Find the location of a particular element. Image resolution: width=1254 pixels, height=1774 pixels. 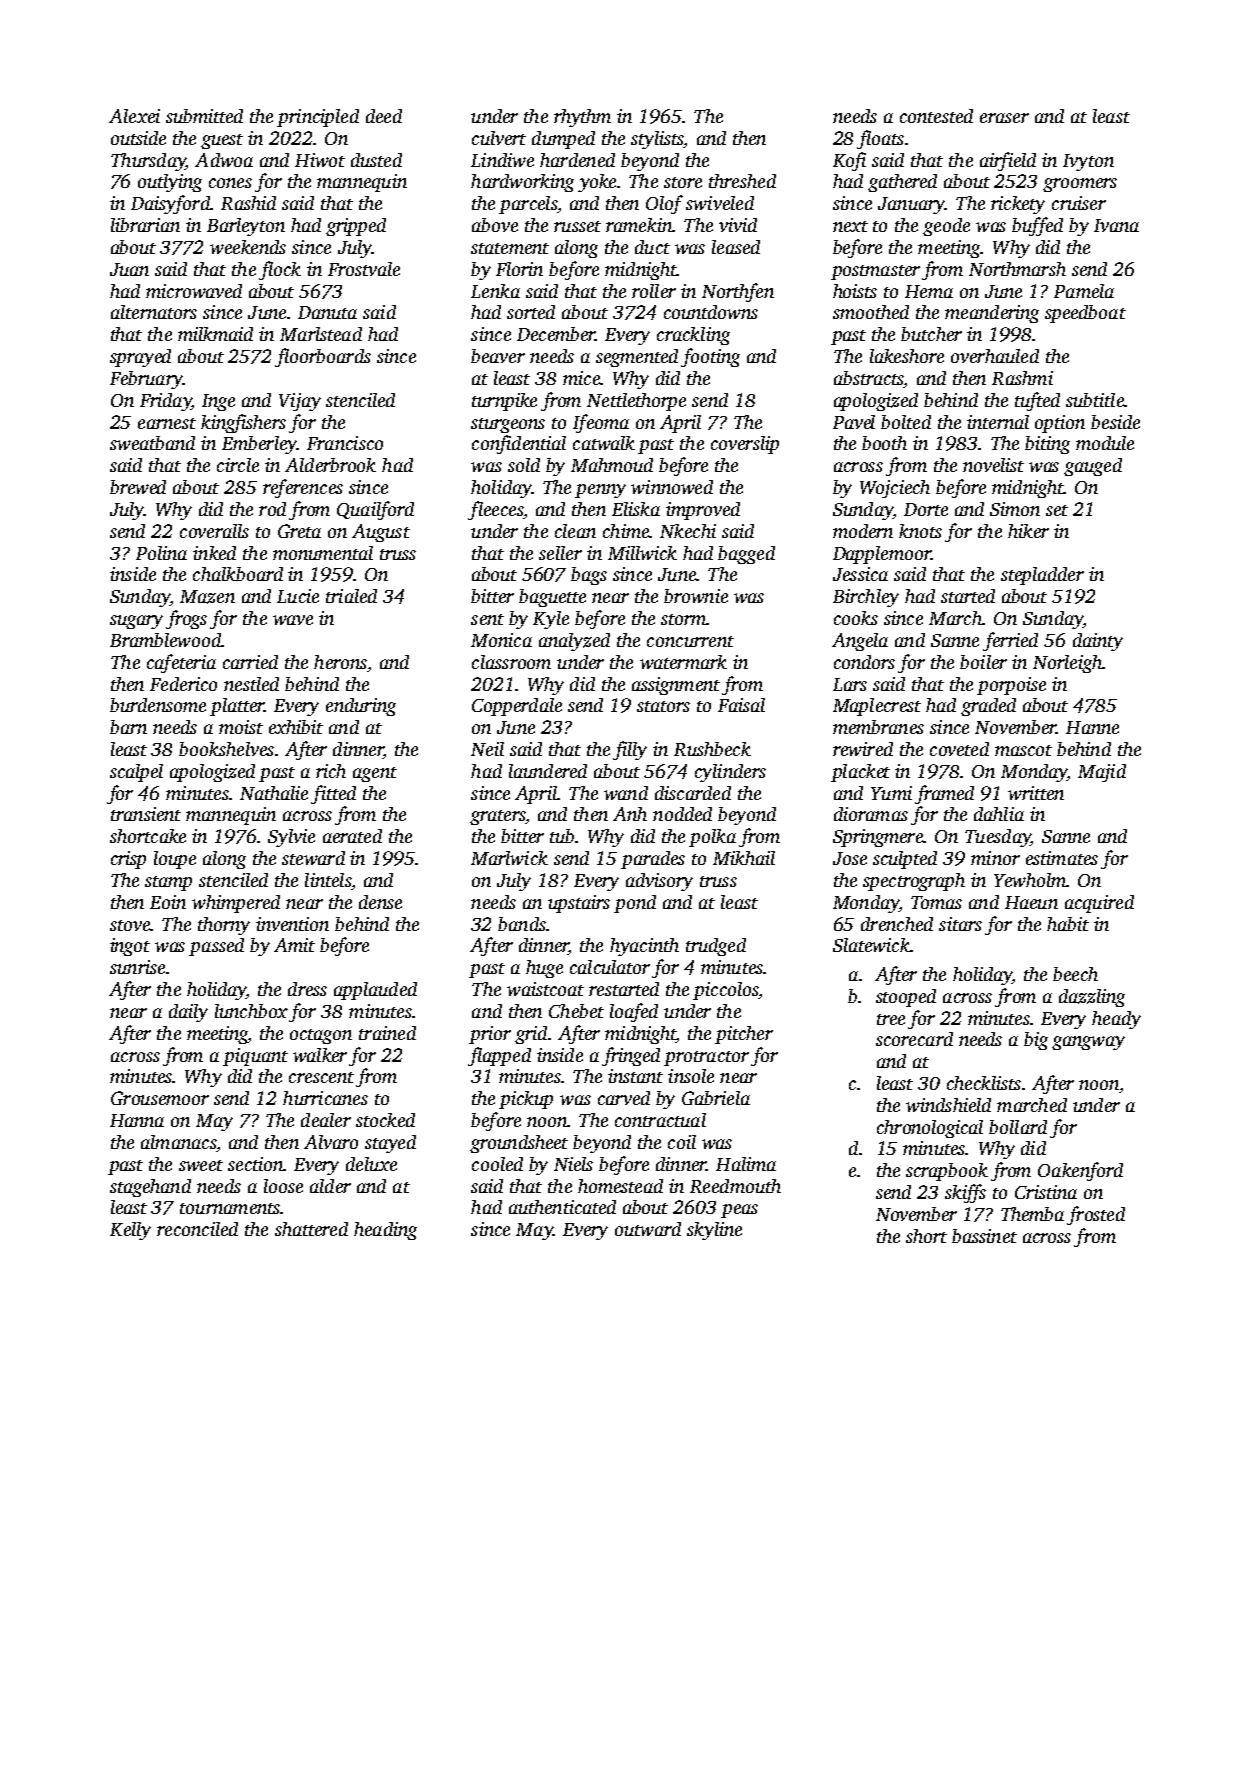

Juan is located at coordinates (129, 269).
